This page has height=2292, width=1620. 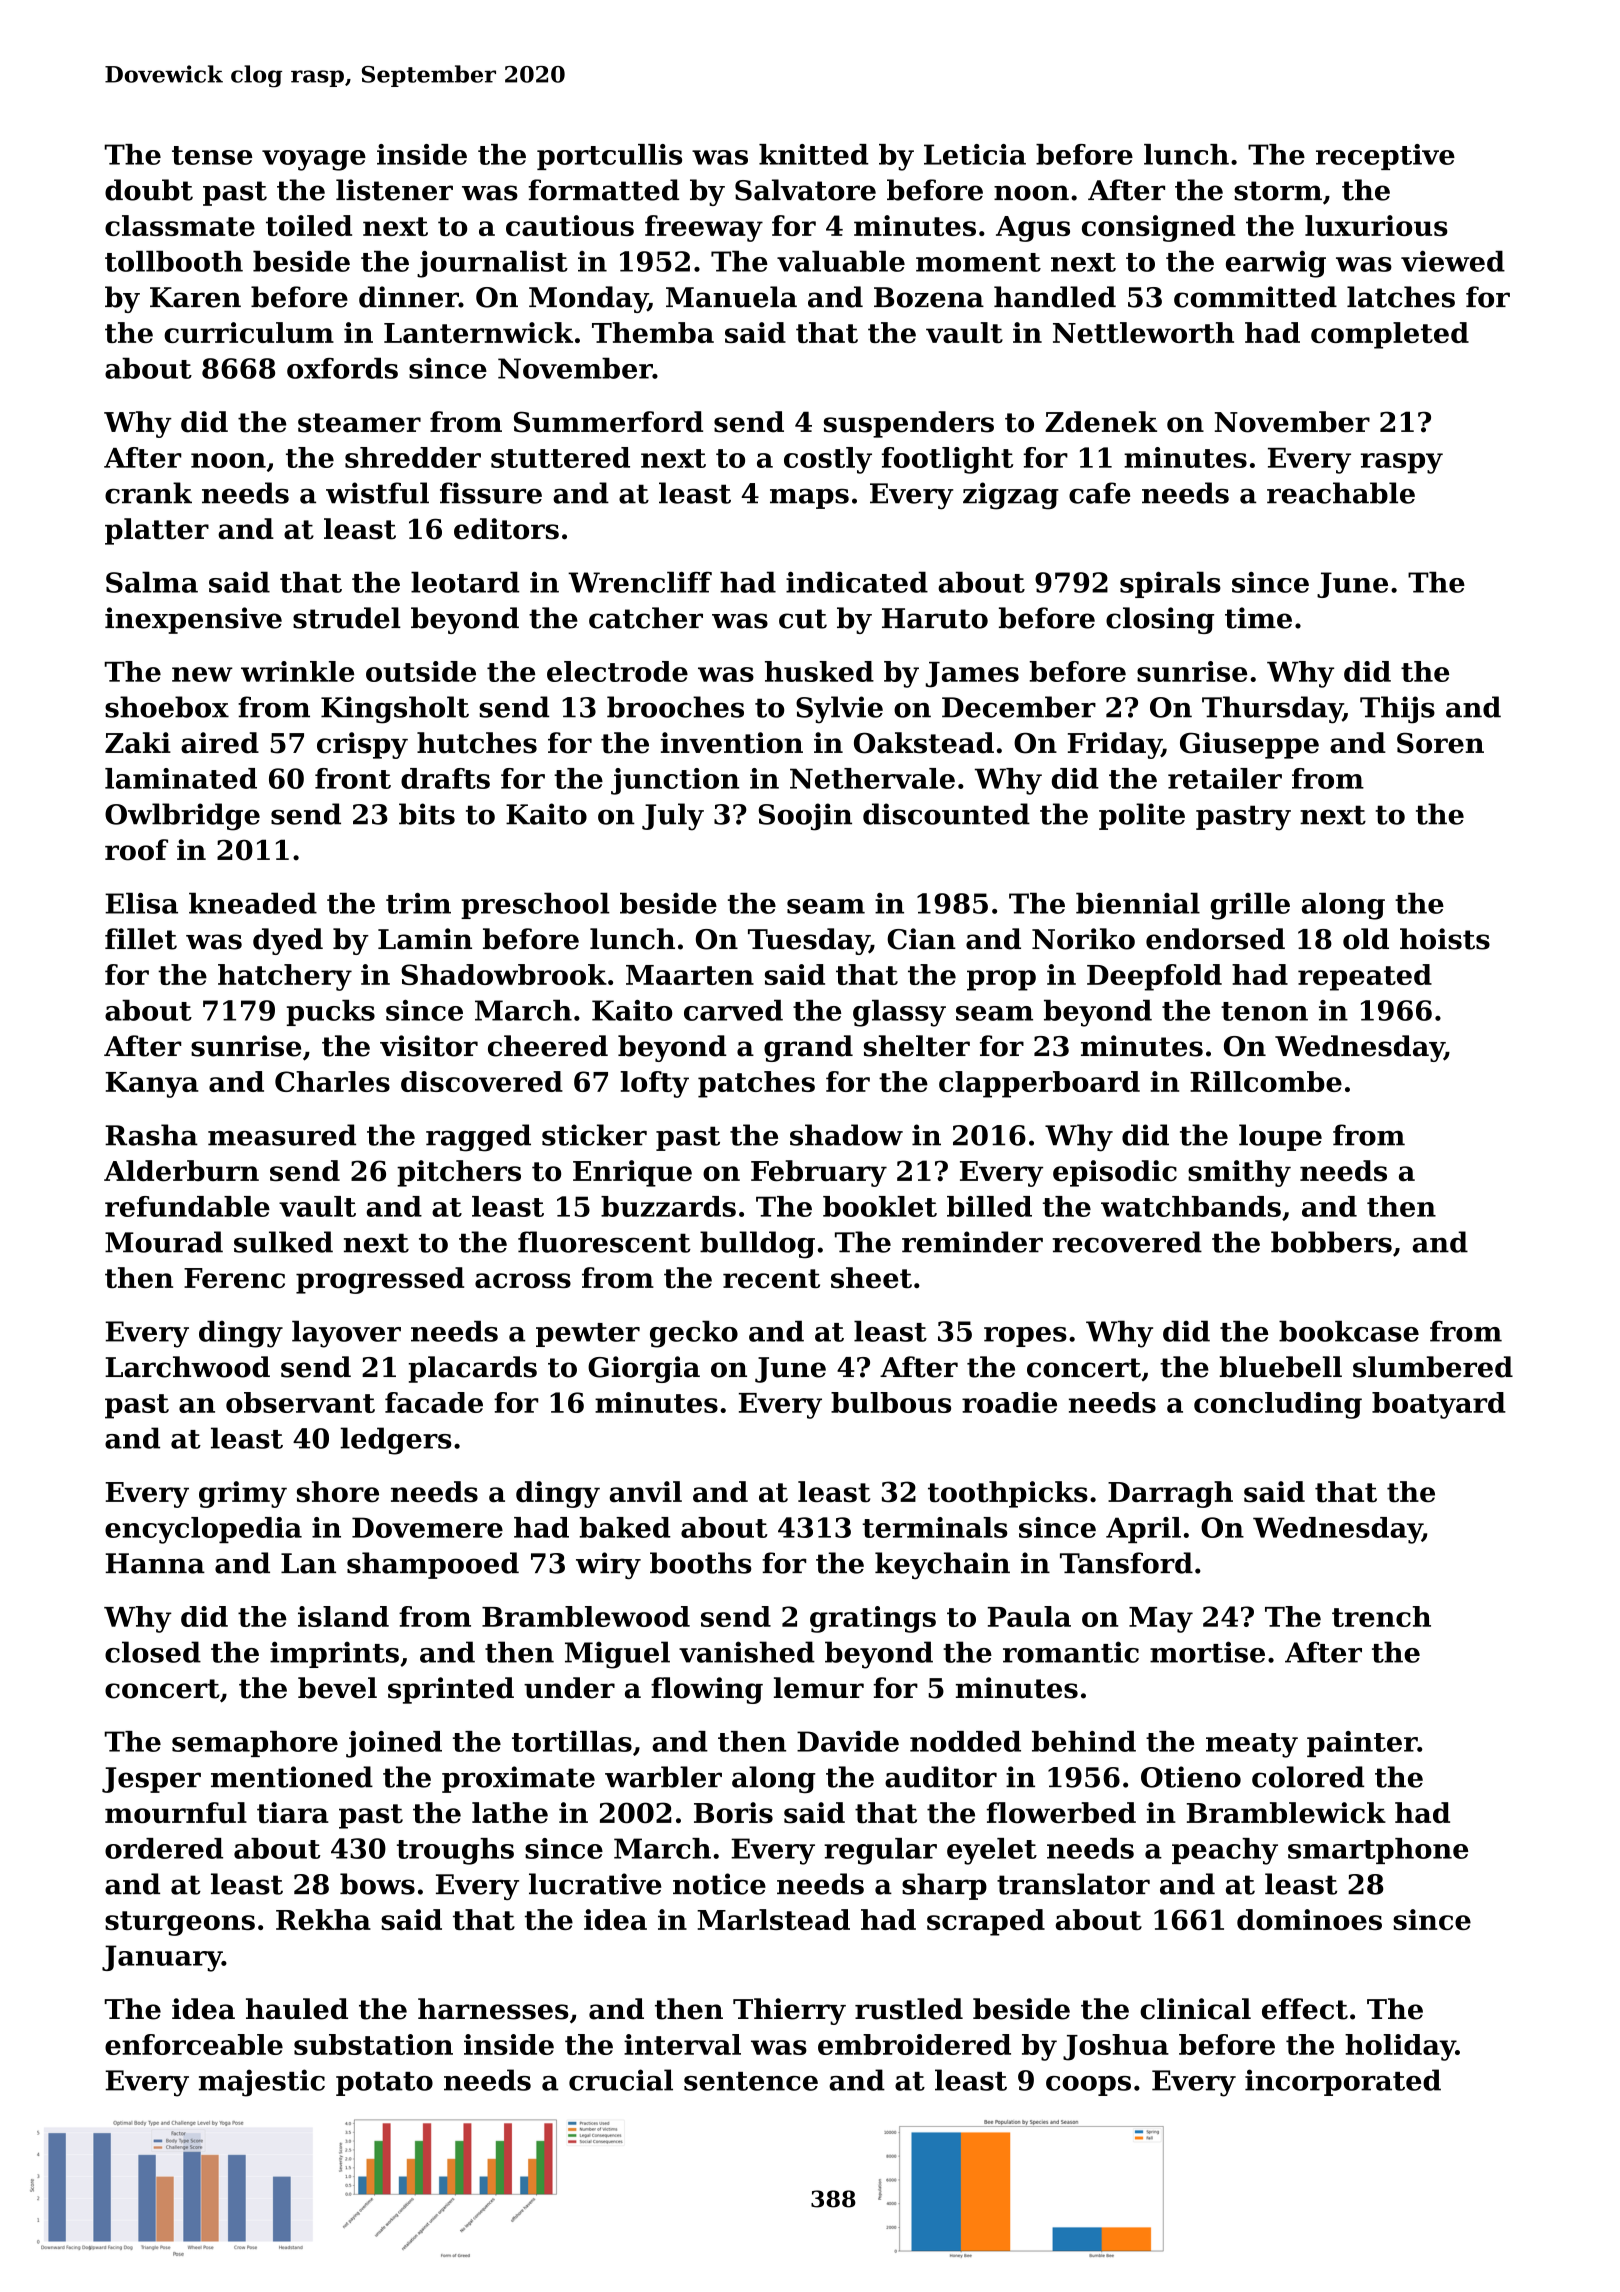 What do you see at coordinates (1100, 493) in the page?
I see `cafe` at bounding box center [1100, 493].
